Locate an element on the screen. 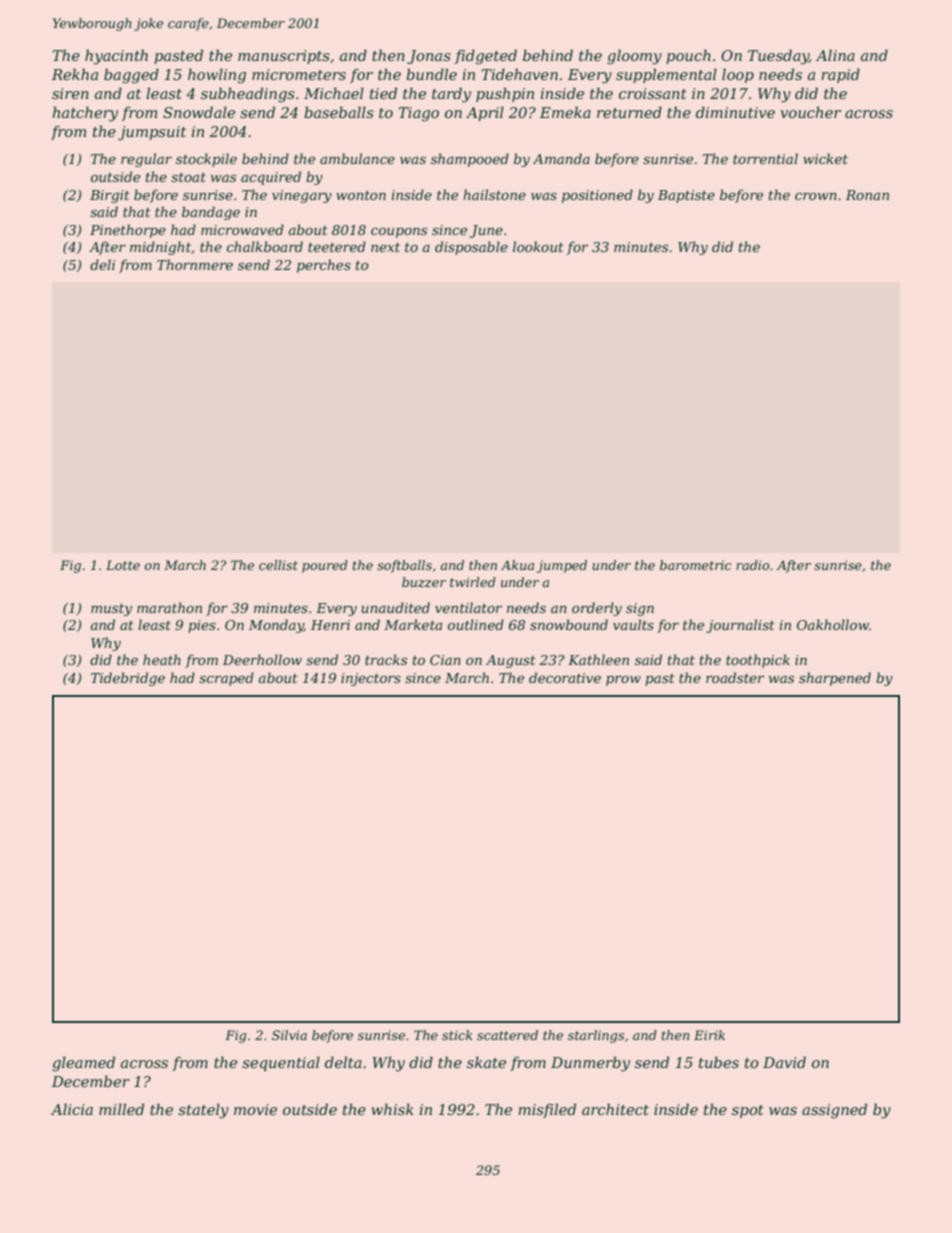 This screenshot has width=952, height=1233. movie is located at coordinates (255, 1109).
